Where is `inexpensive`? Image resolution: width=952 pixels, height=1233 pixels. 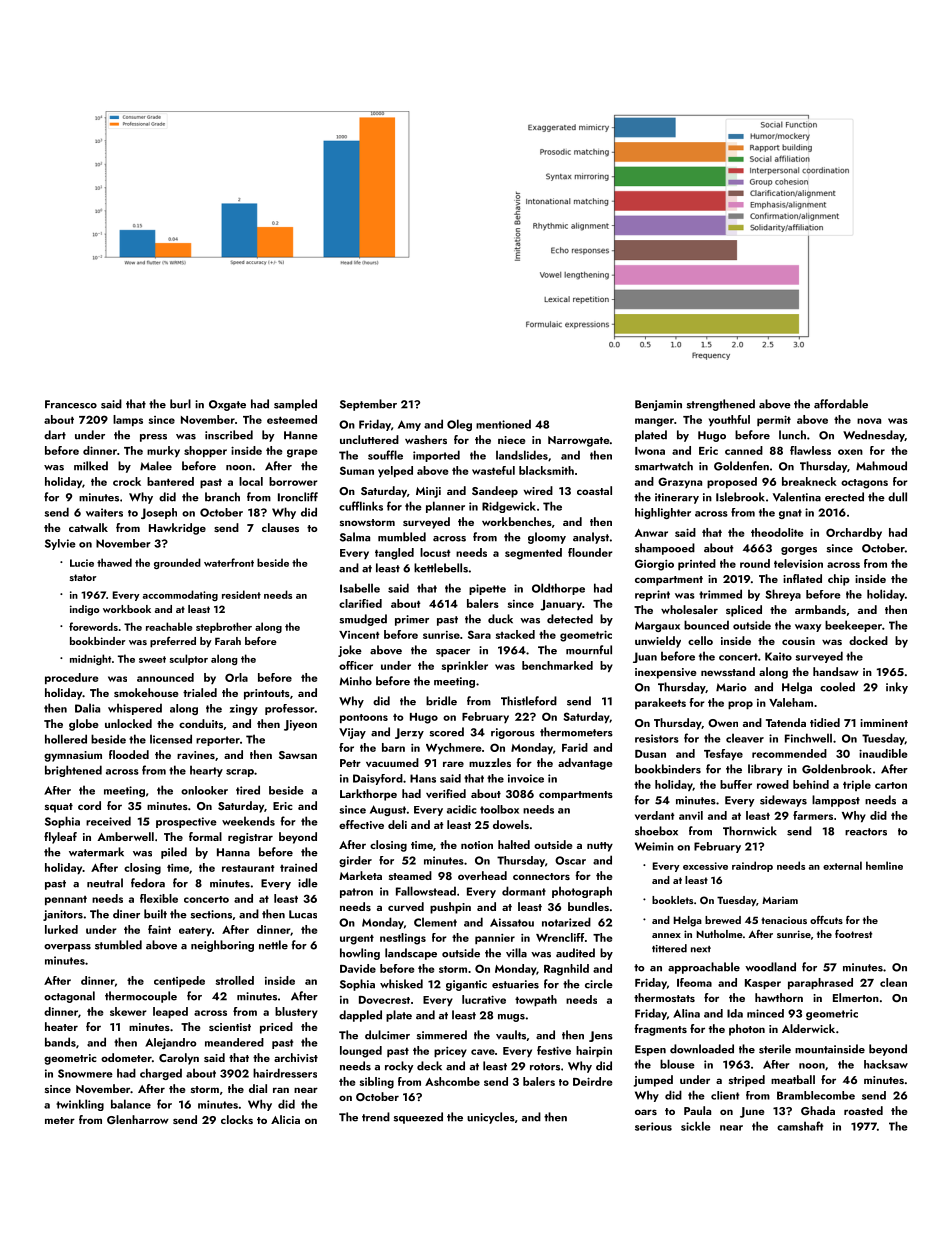
inexpensive is located at coordinates (665, 673).
